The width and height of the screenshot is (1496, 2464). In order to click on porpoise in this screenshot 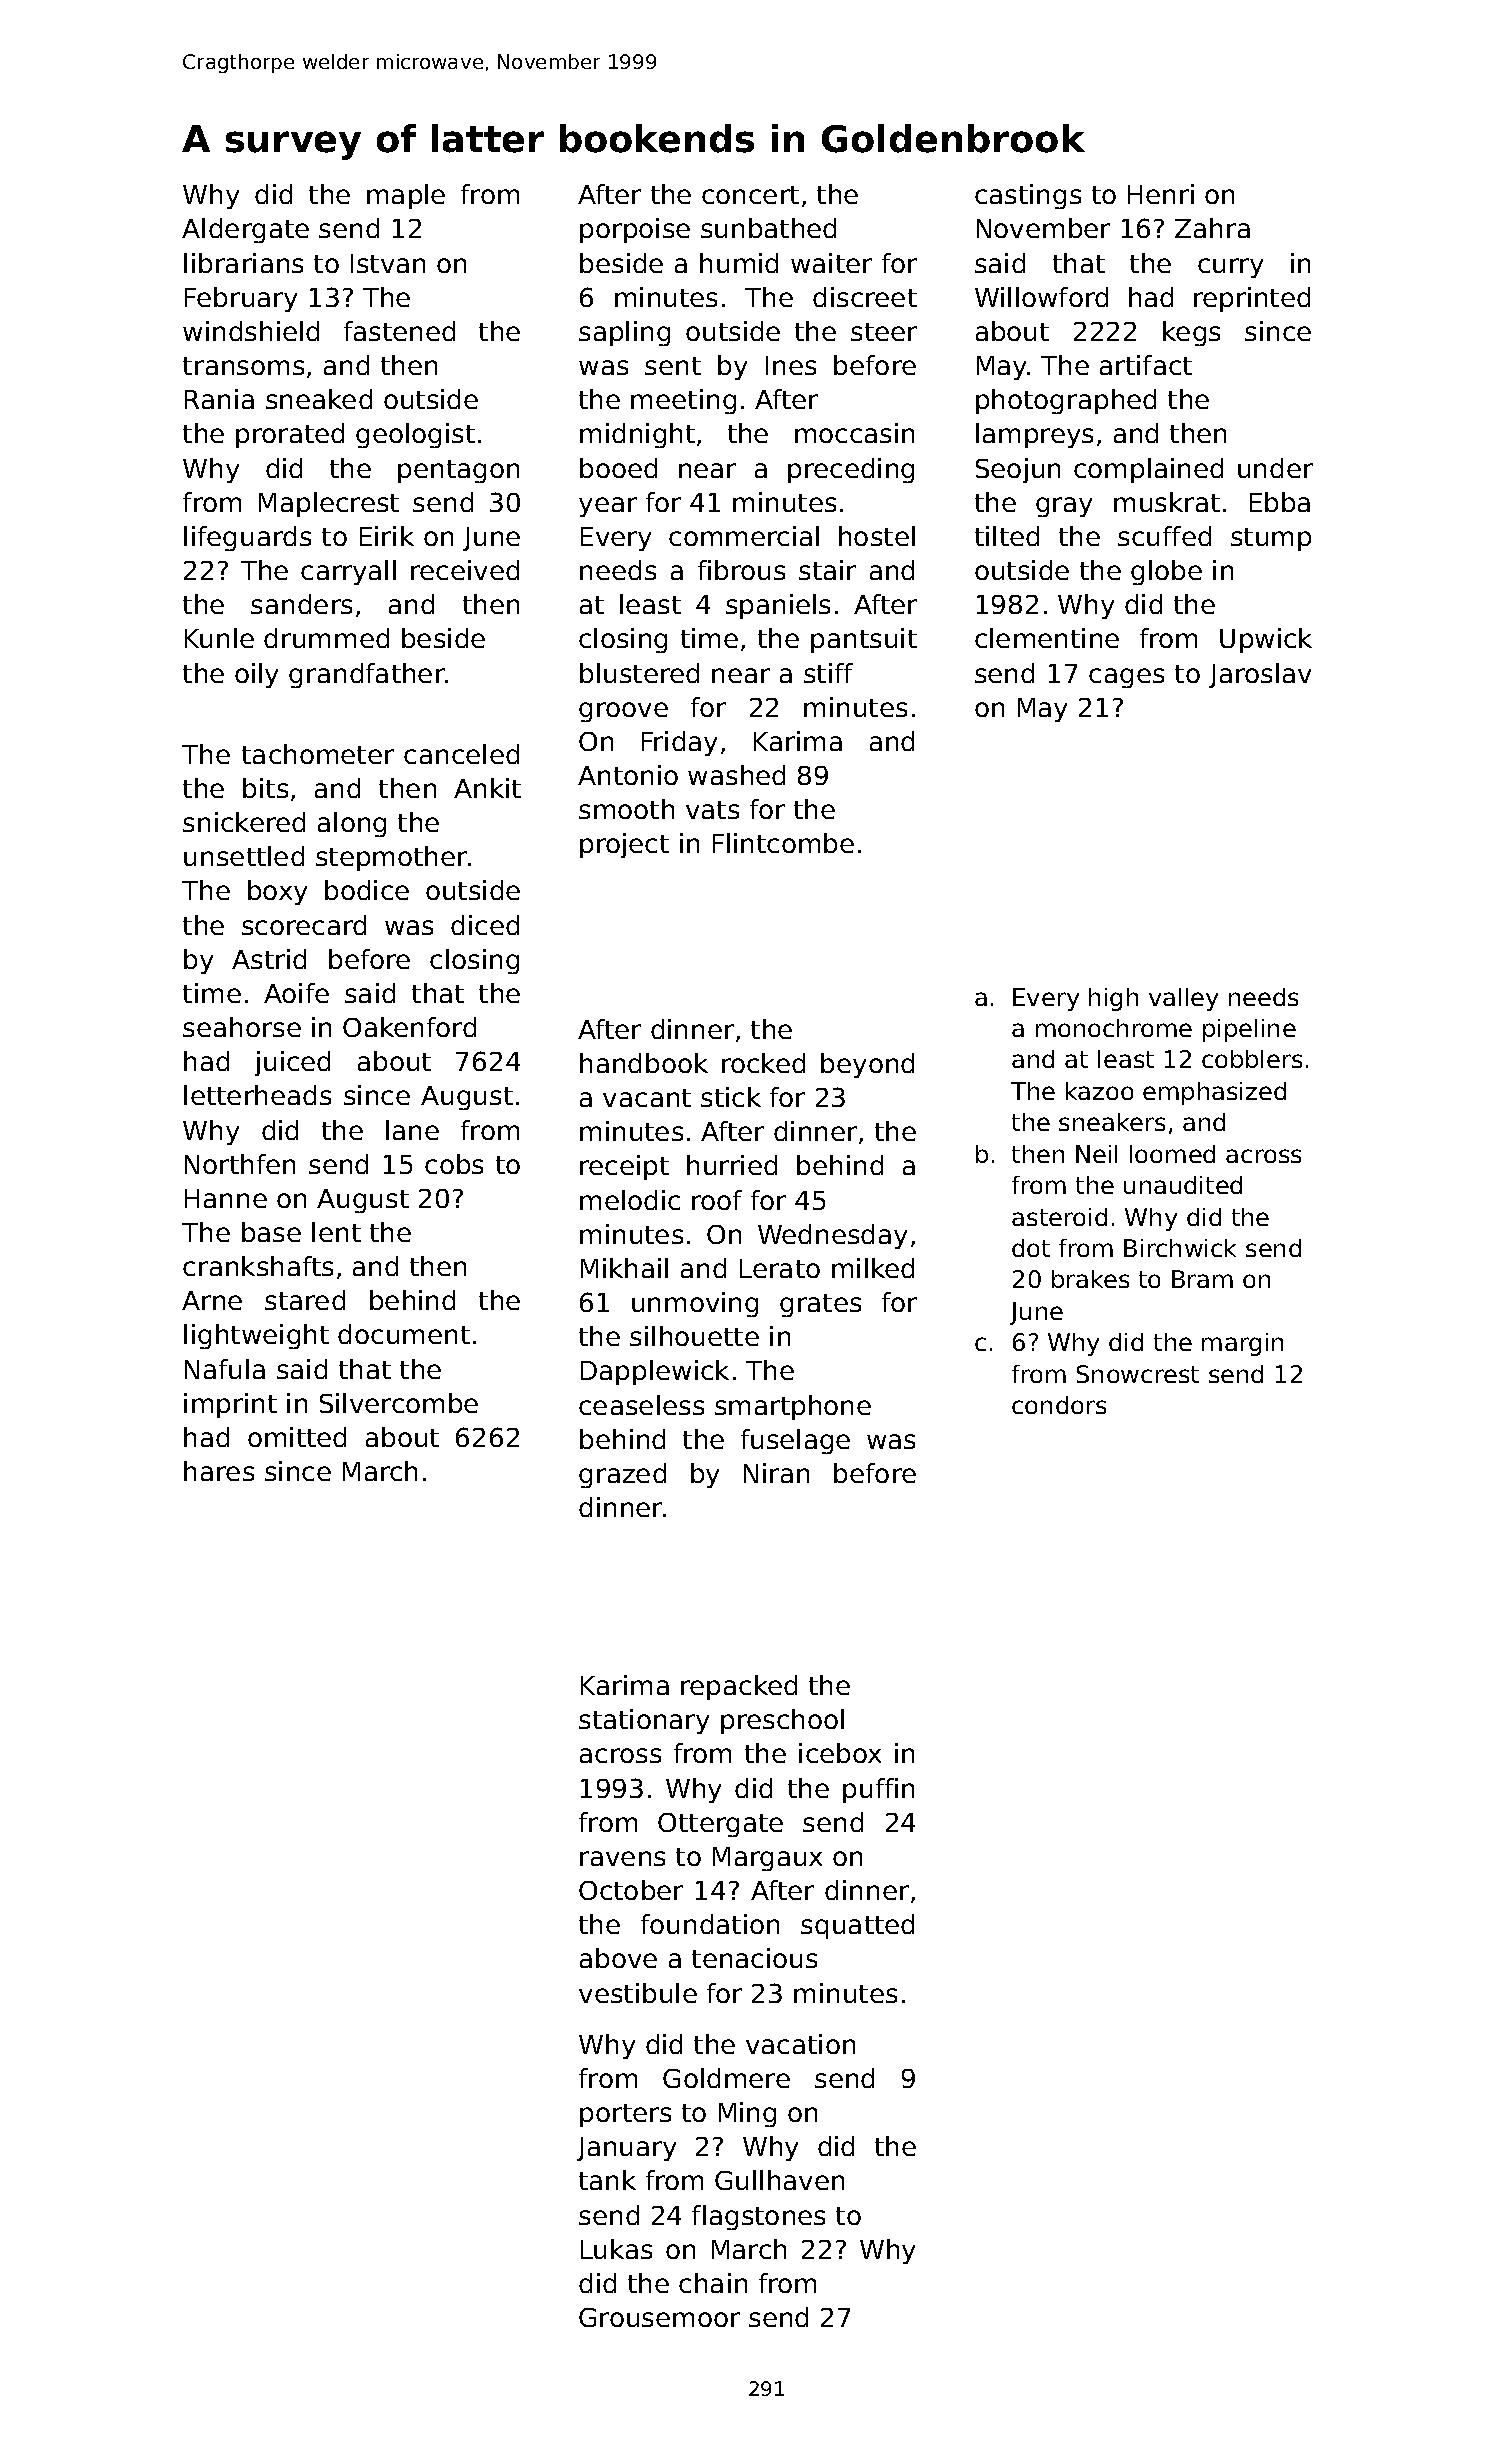, I will do `click(635, 230)`.
